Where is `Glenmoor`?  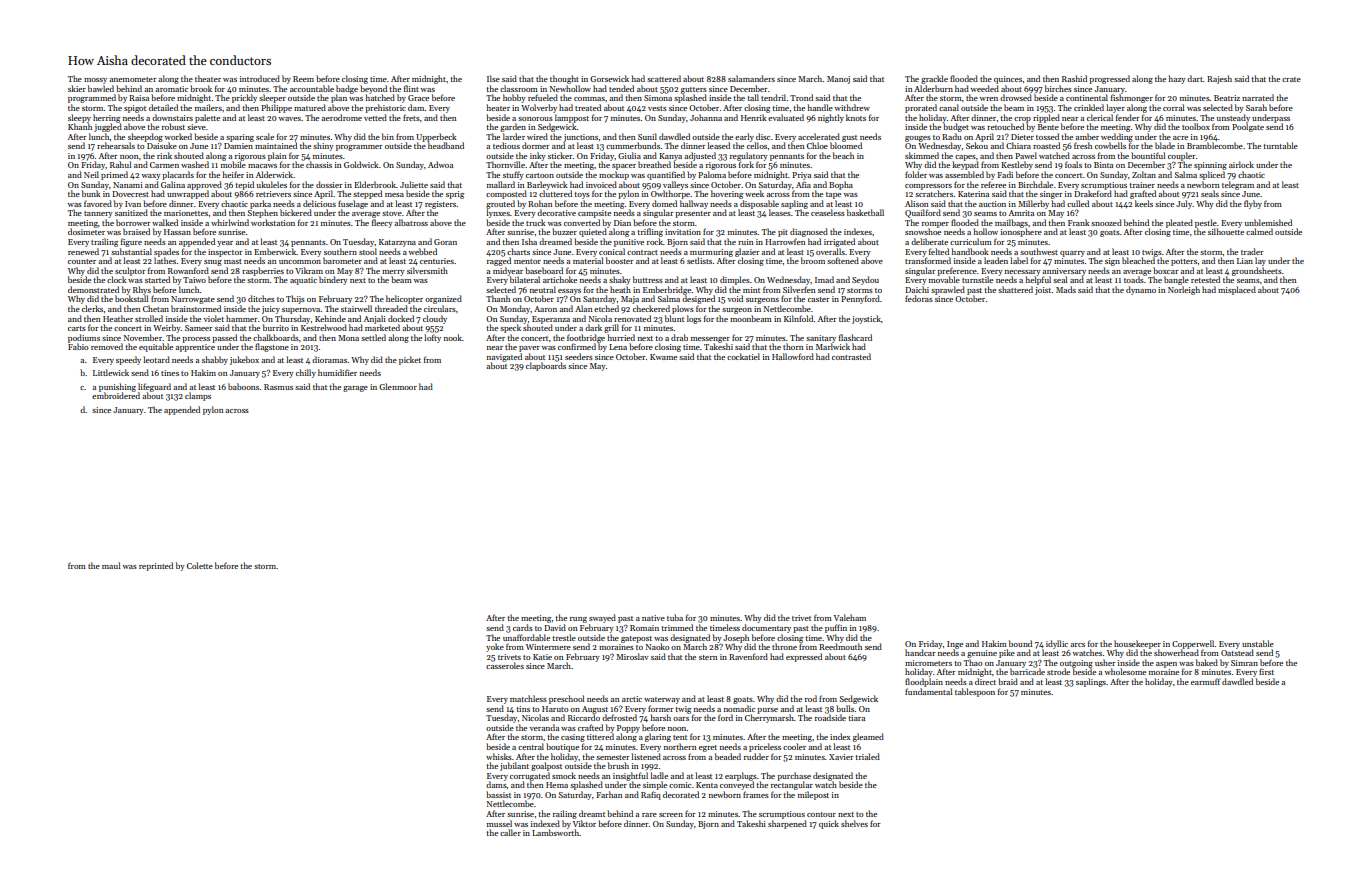
Glenmoor is located at coordinates (398, 386).
